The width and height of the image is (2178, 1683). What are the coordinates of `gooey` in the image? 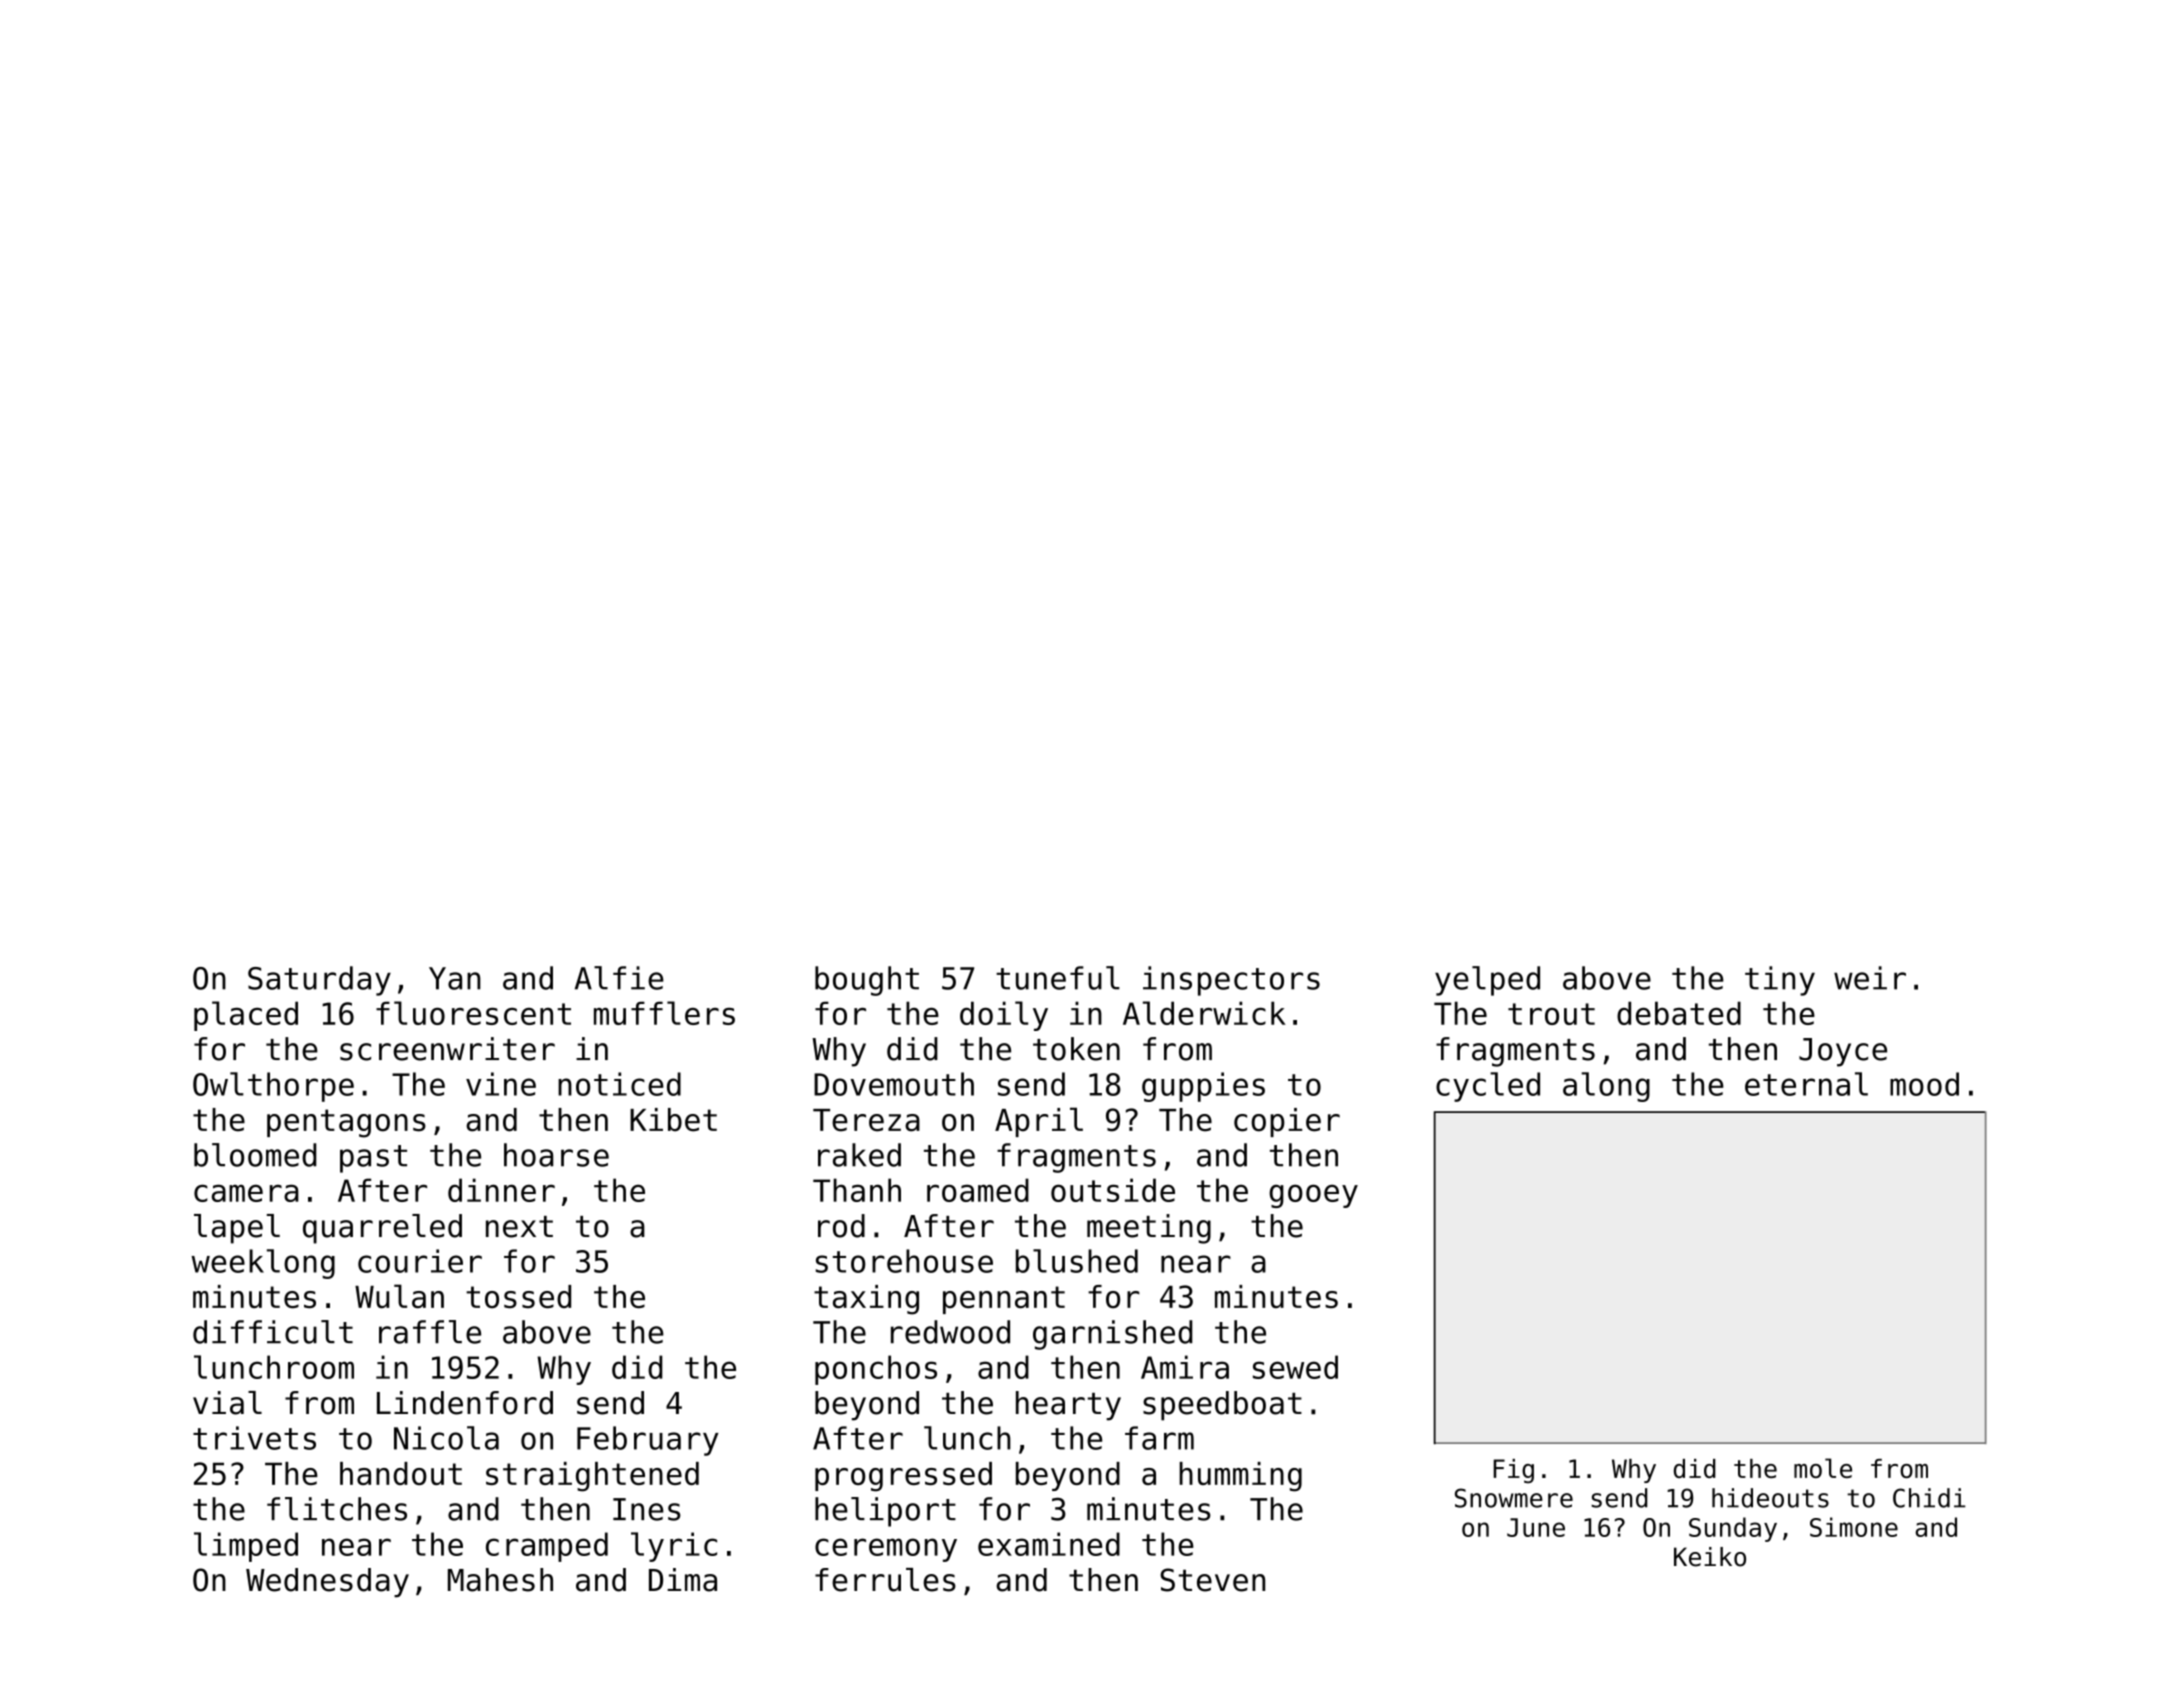 It's located at (1313, 1196).
